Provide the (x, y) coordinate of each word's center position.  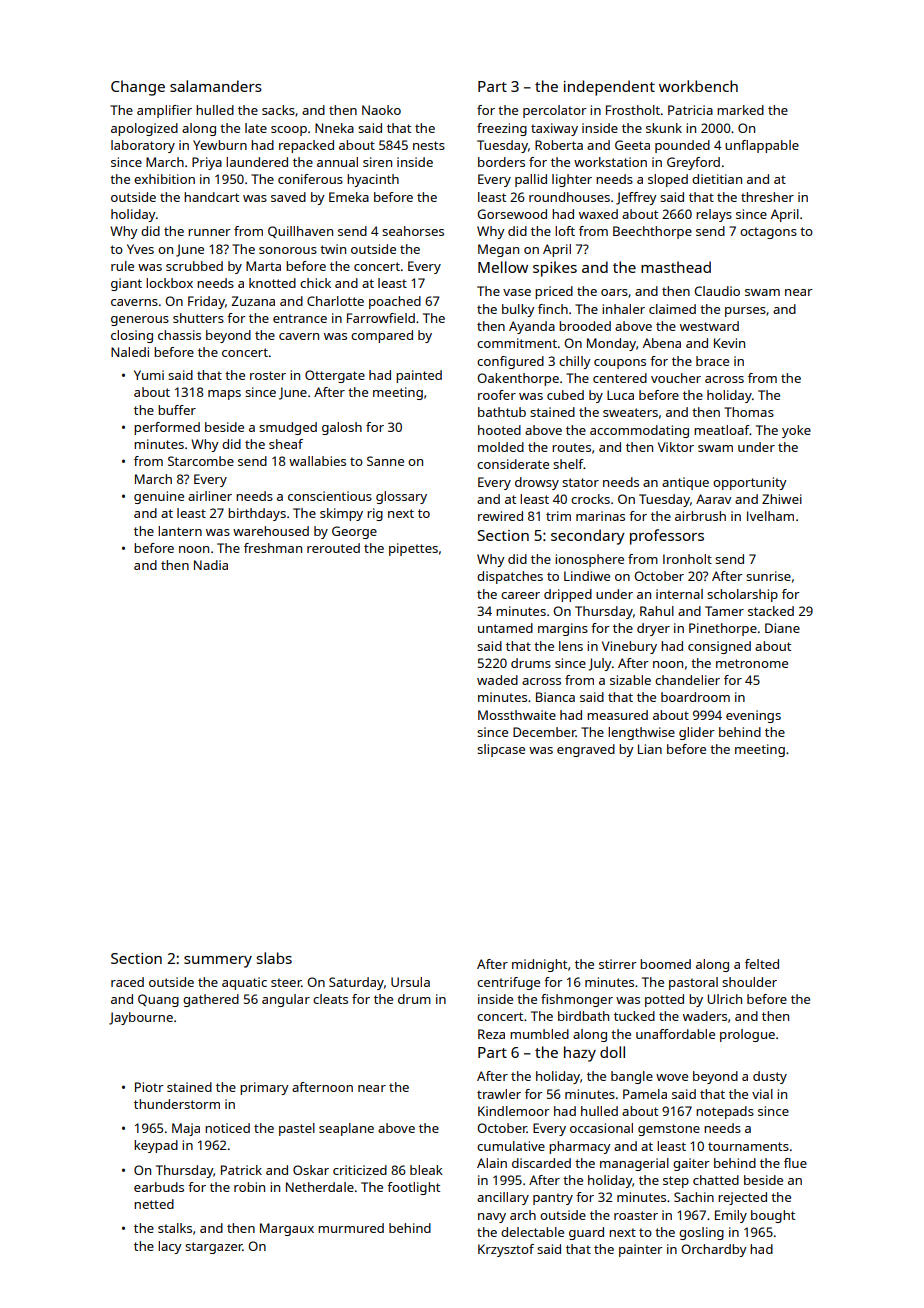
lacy (170, 1247)
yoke (796, 431)
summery (218, 962)
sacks (278, 110)
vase (517, 292)
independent (609, 88)
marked (740, 110)
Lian (650, 749)
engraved (586, 750)
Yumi (149, 375)
